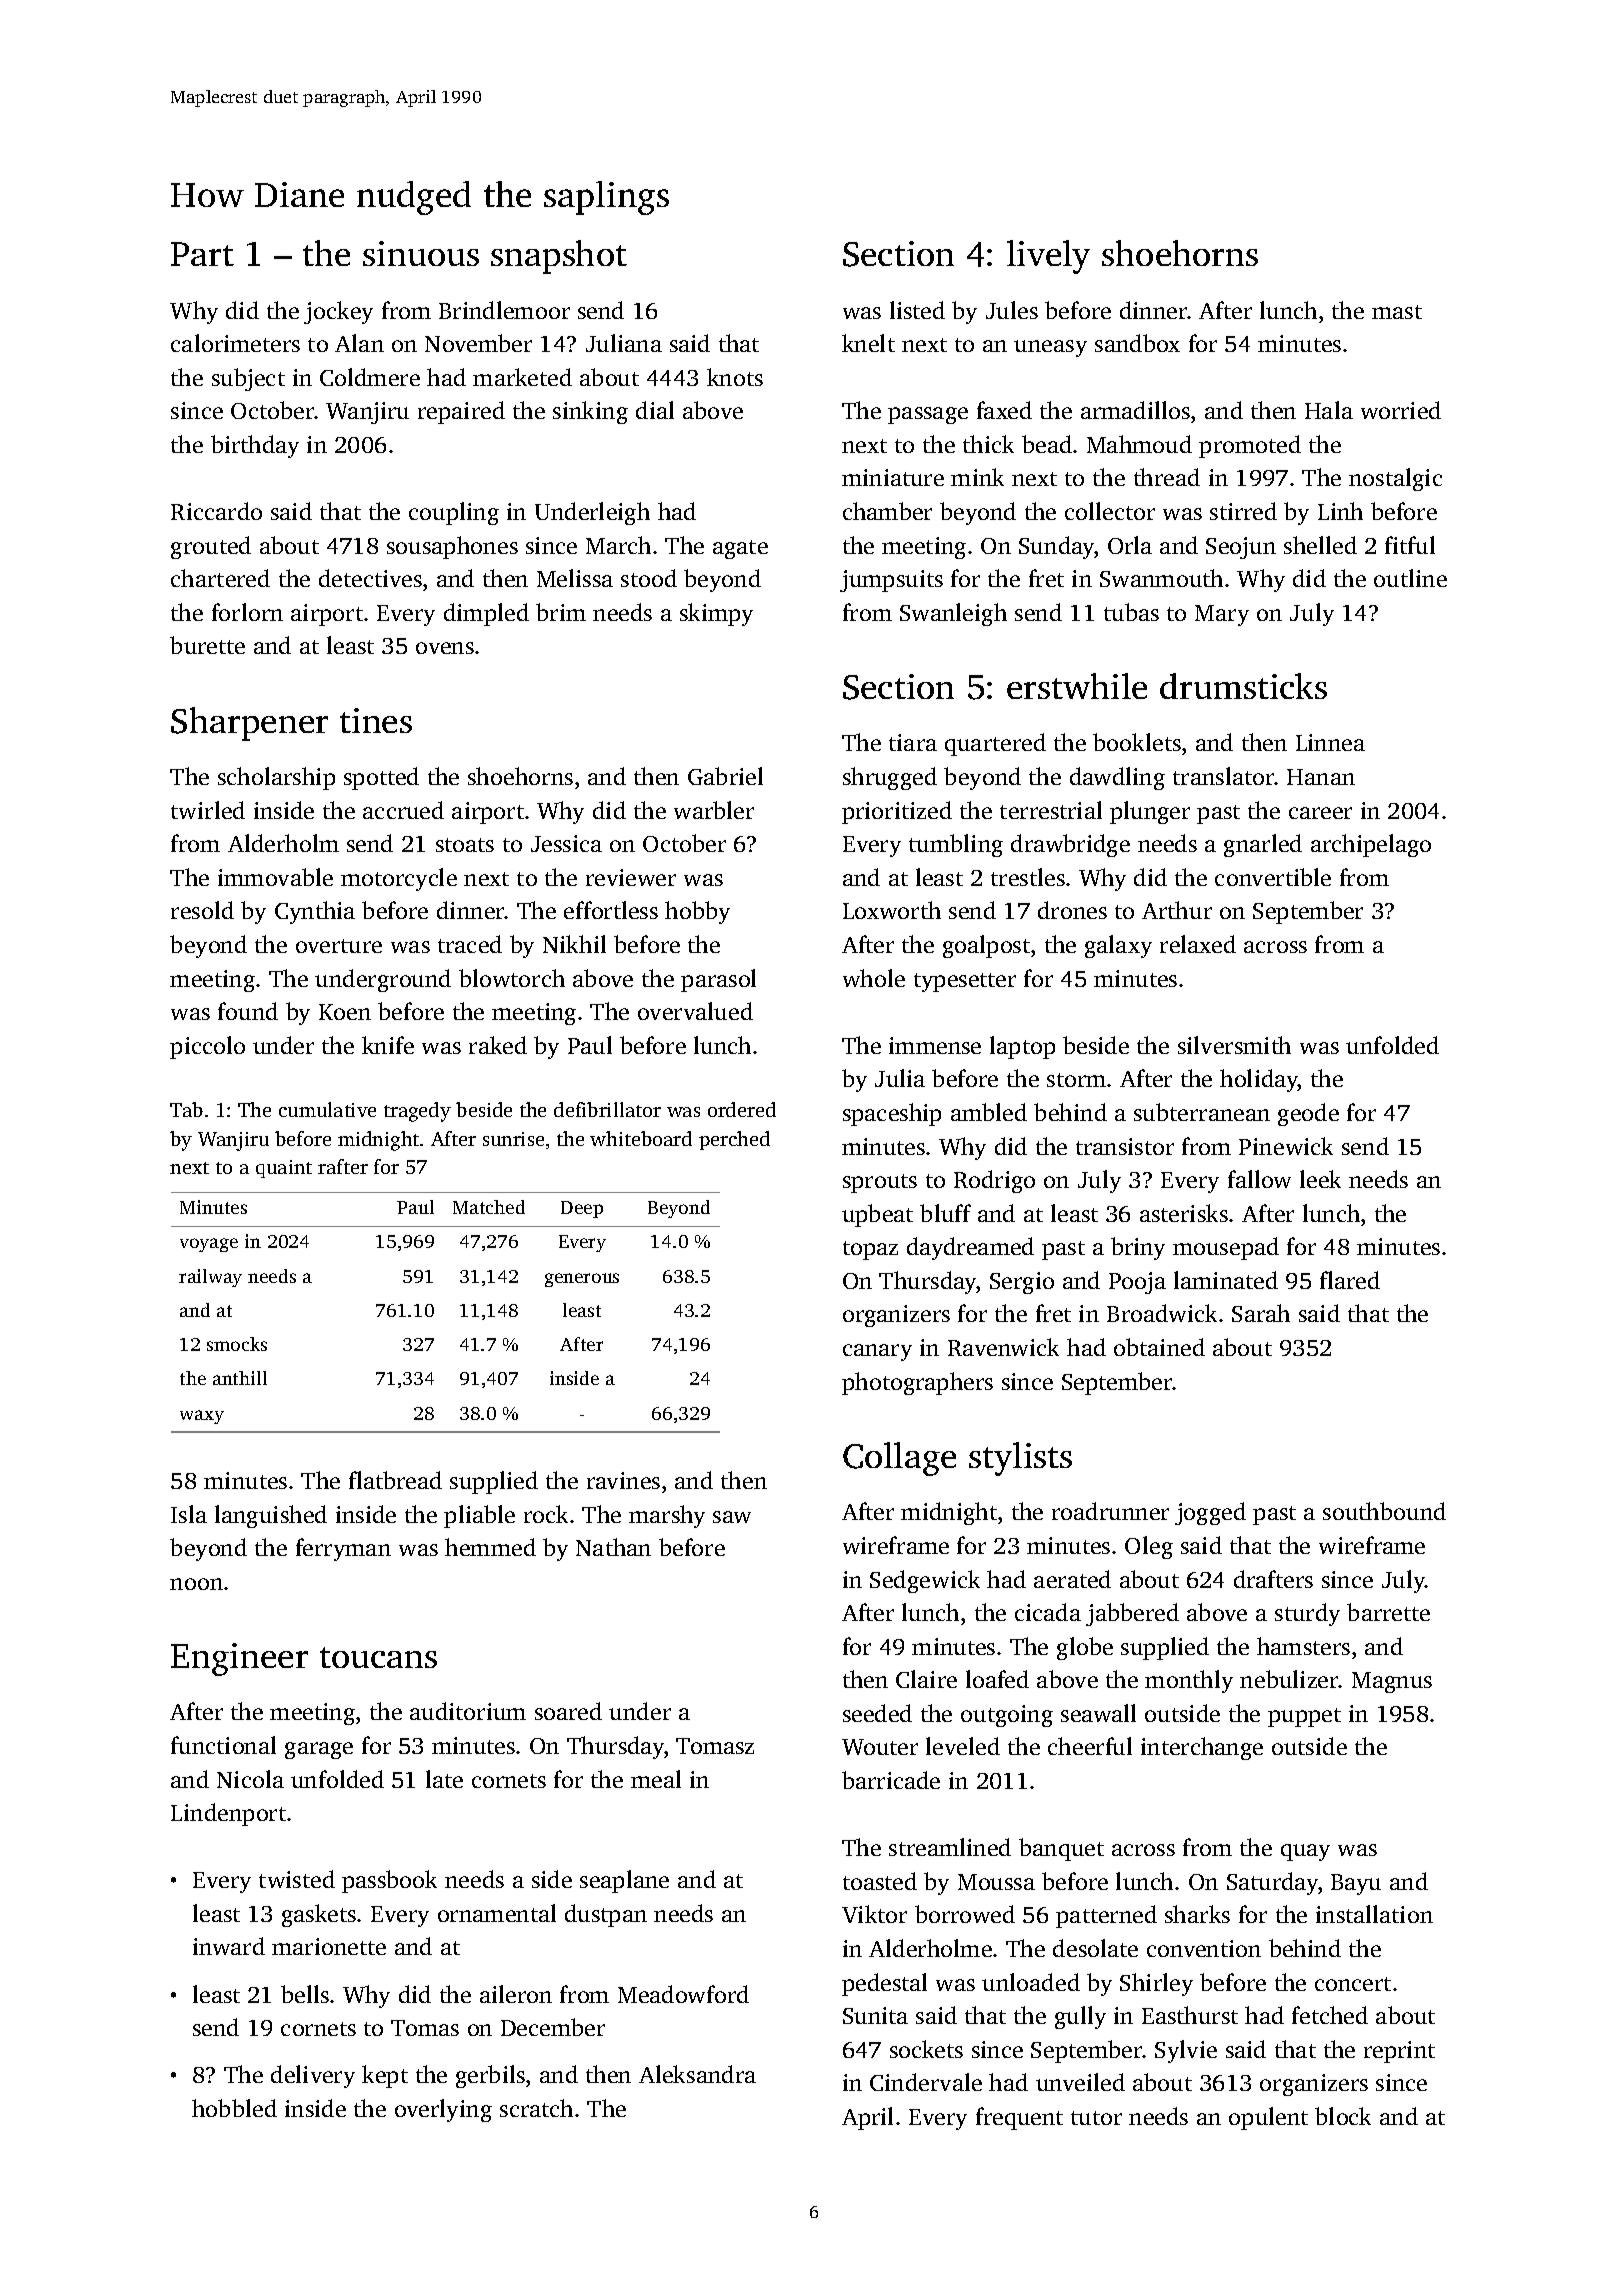  Describe the element at coordinates (443, 2110) in the page. I see `overlying` at that location.
